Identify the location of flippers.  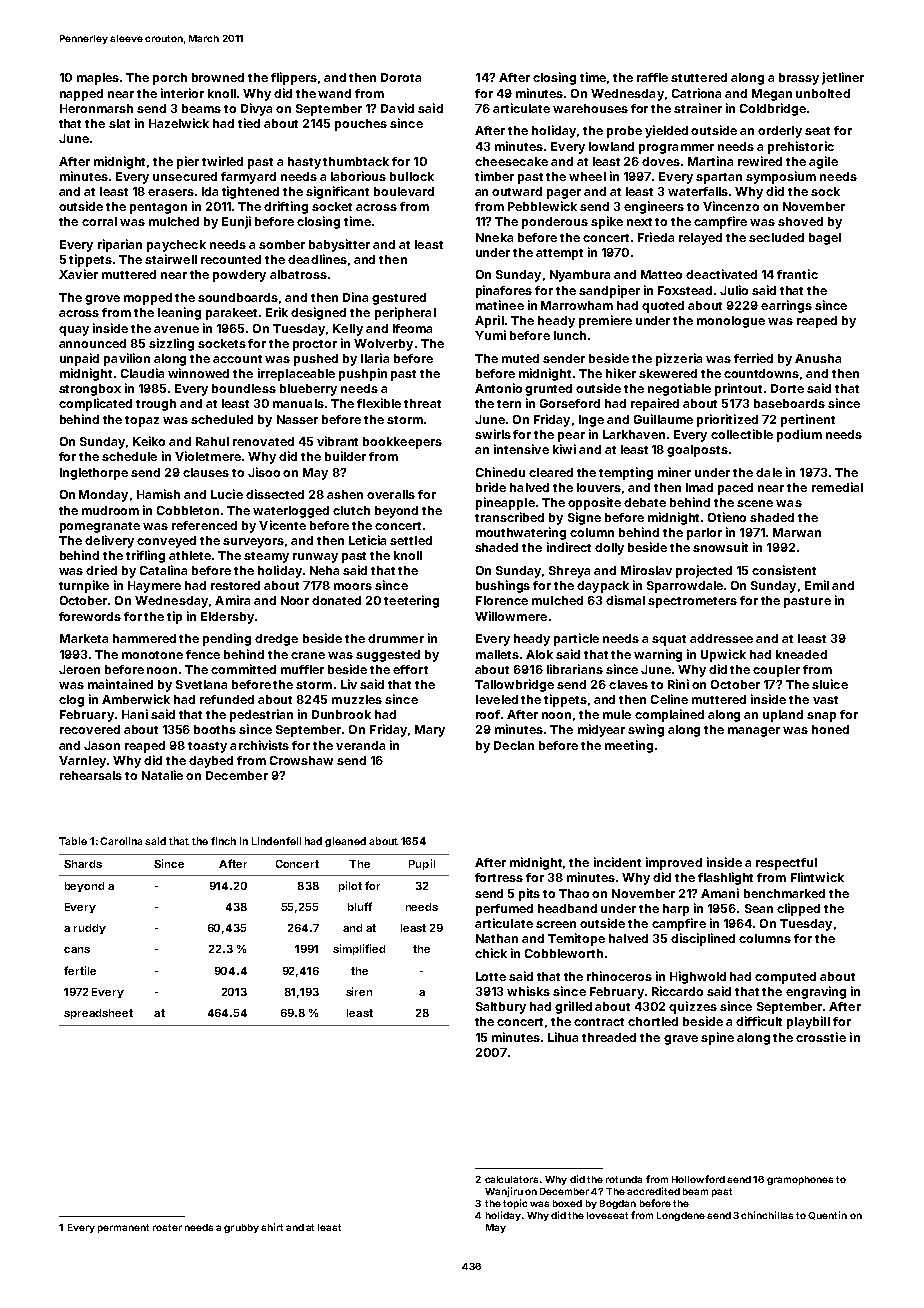
(294, 78).
